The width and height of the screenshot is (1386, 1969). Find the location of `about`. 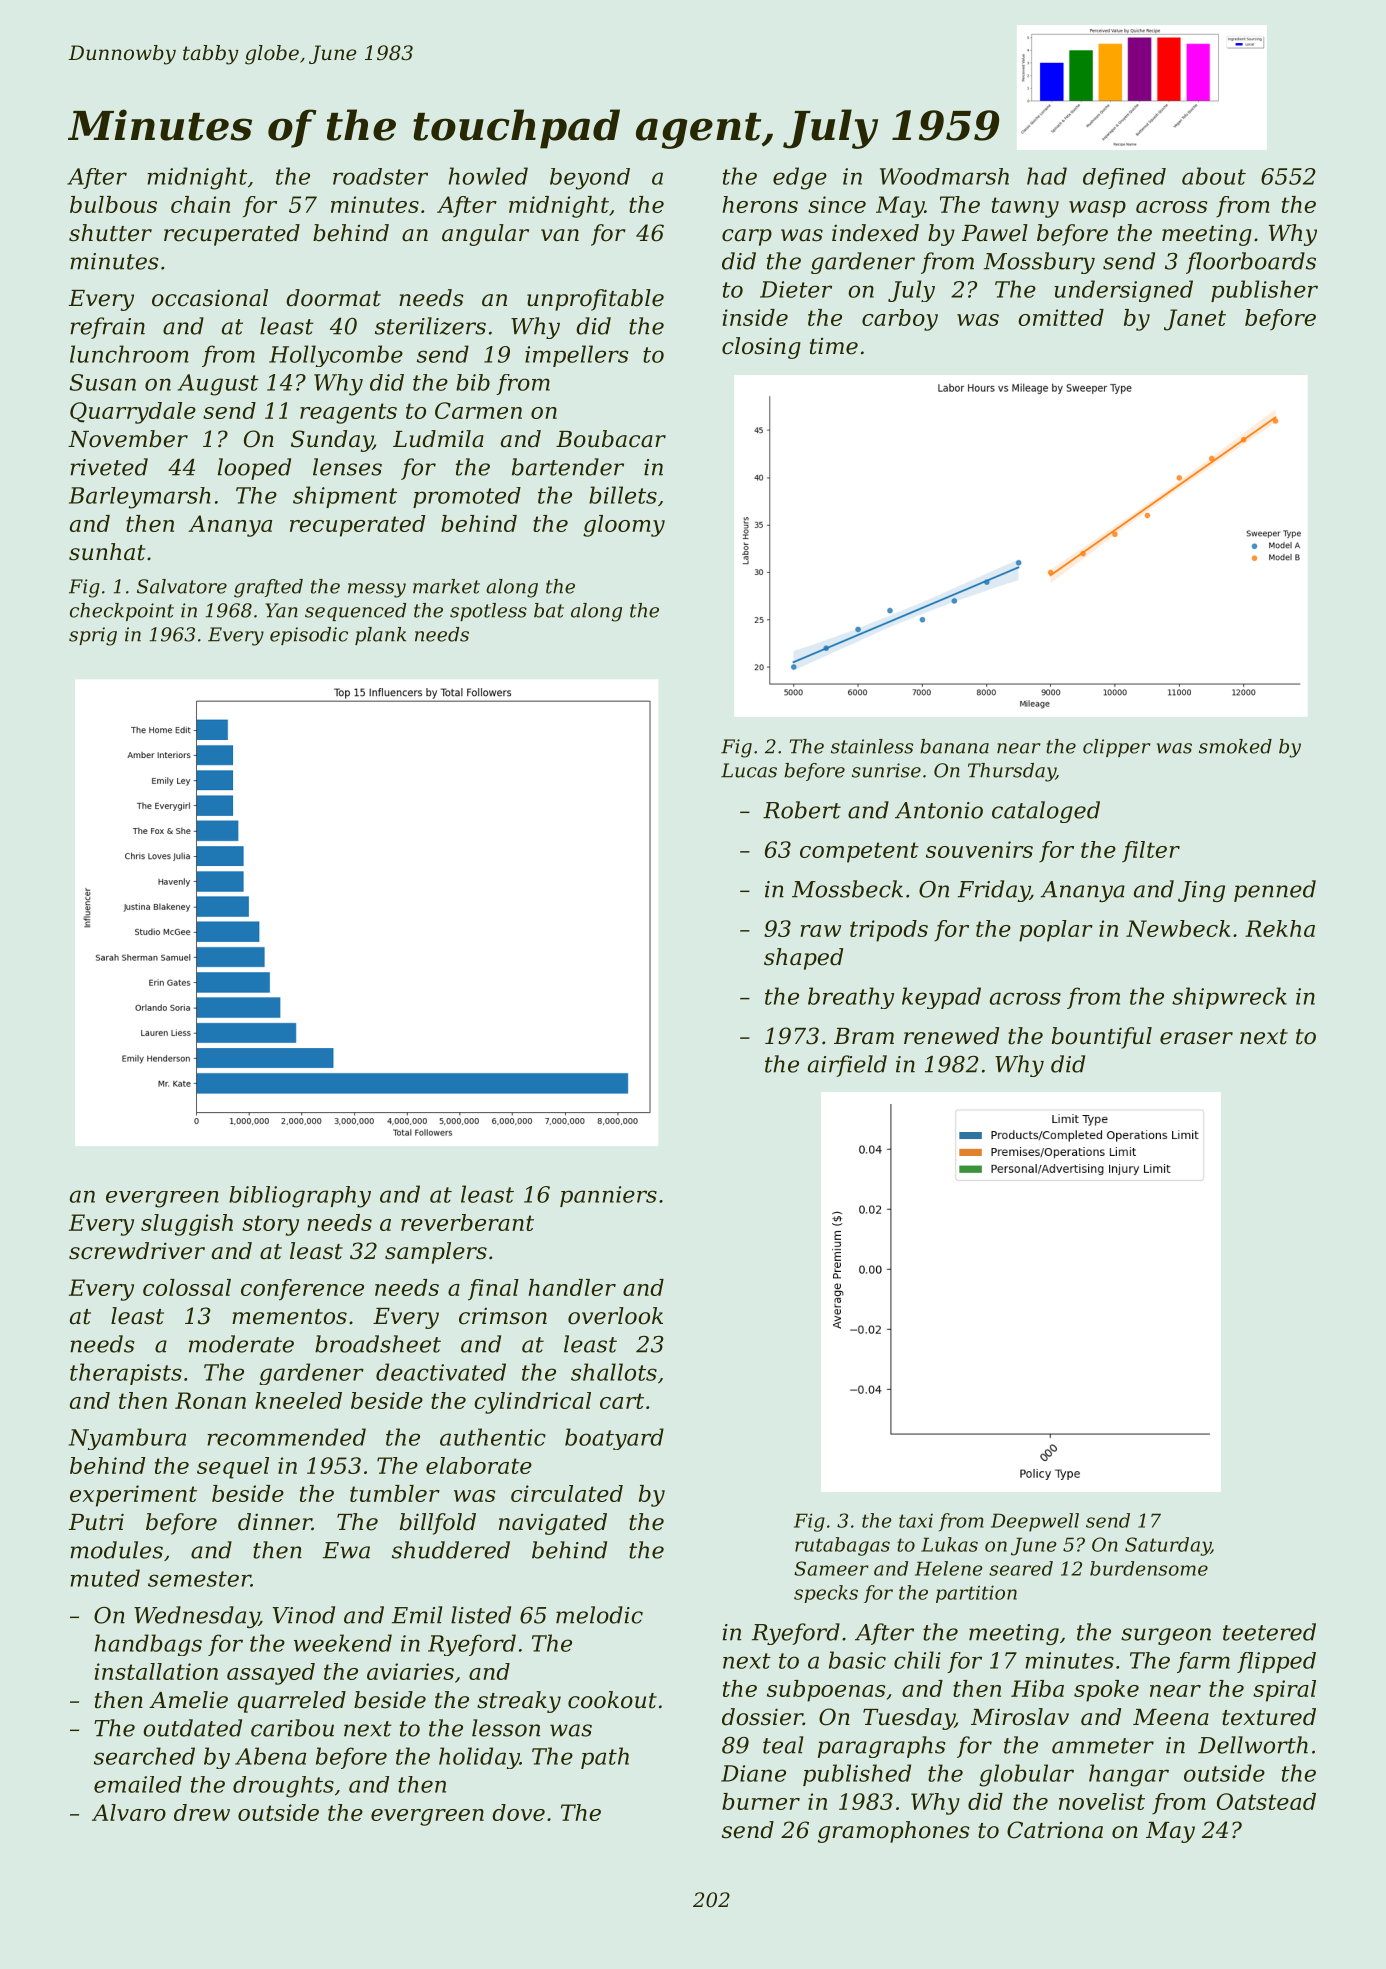

about is located at coordinates (1214, 176).
